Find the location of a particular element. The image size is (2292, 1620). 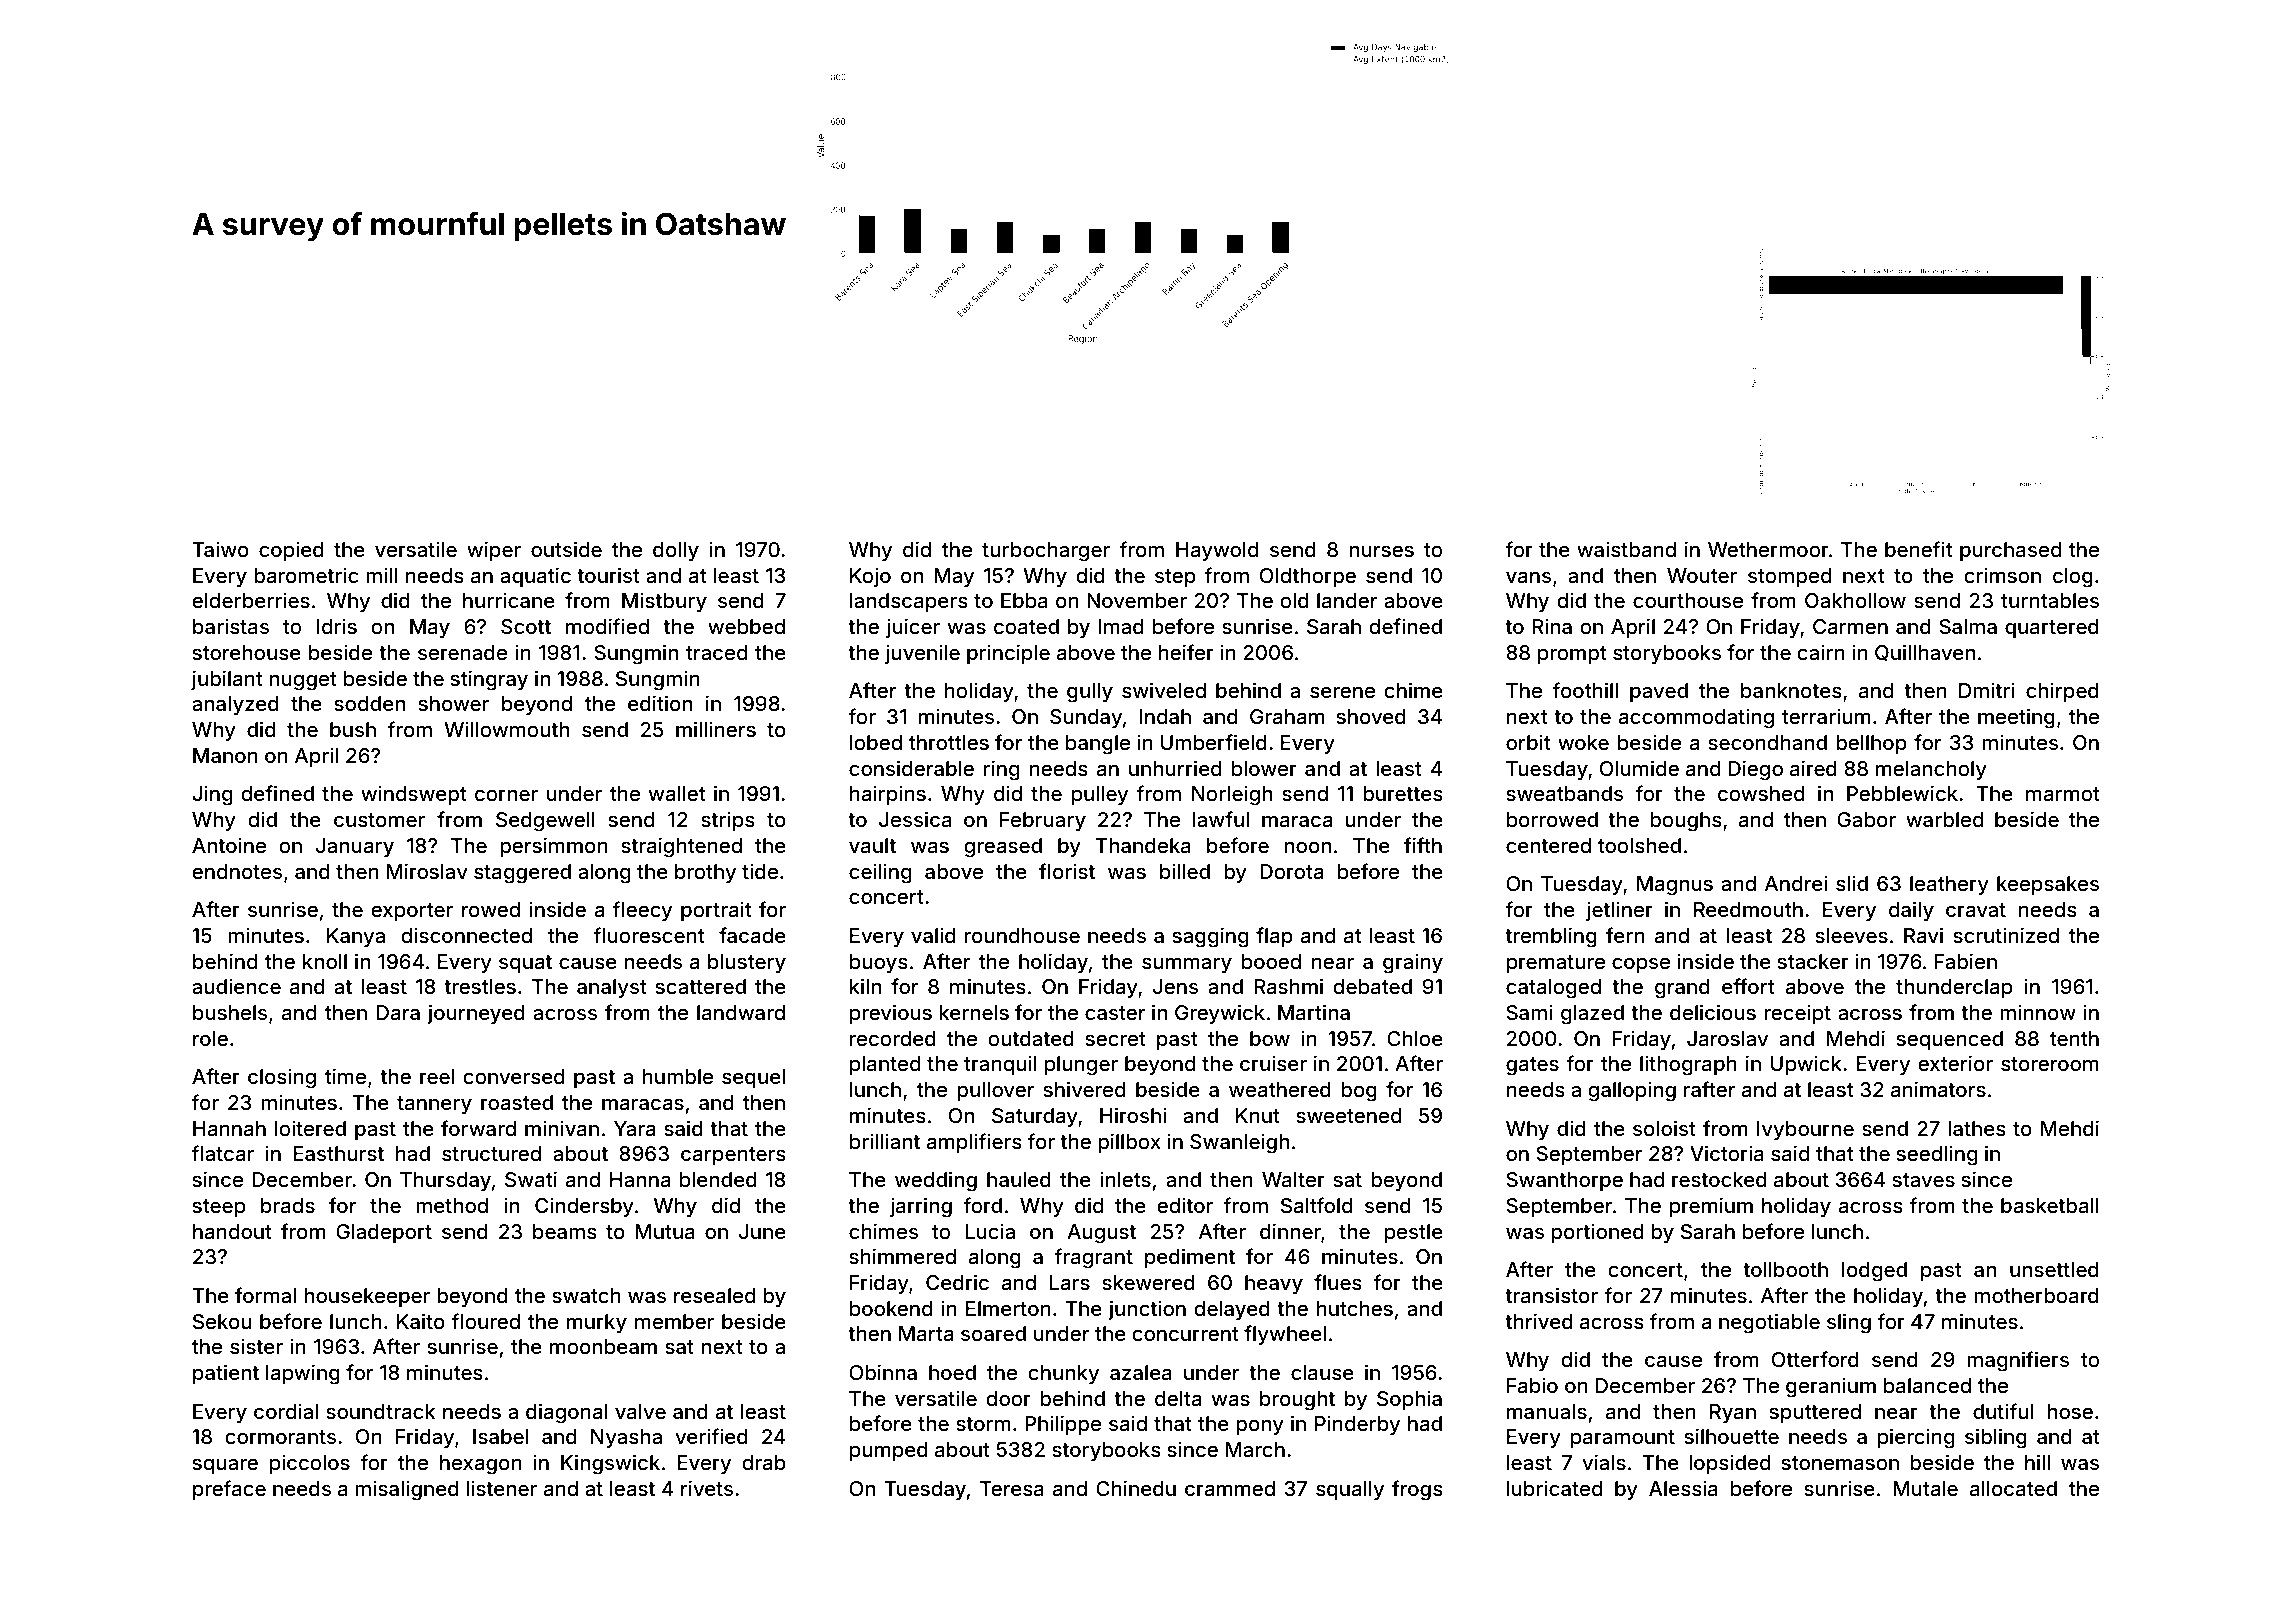

outdated is located at coordinates (1031, 1038).
